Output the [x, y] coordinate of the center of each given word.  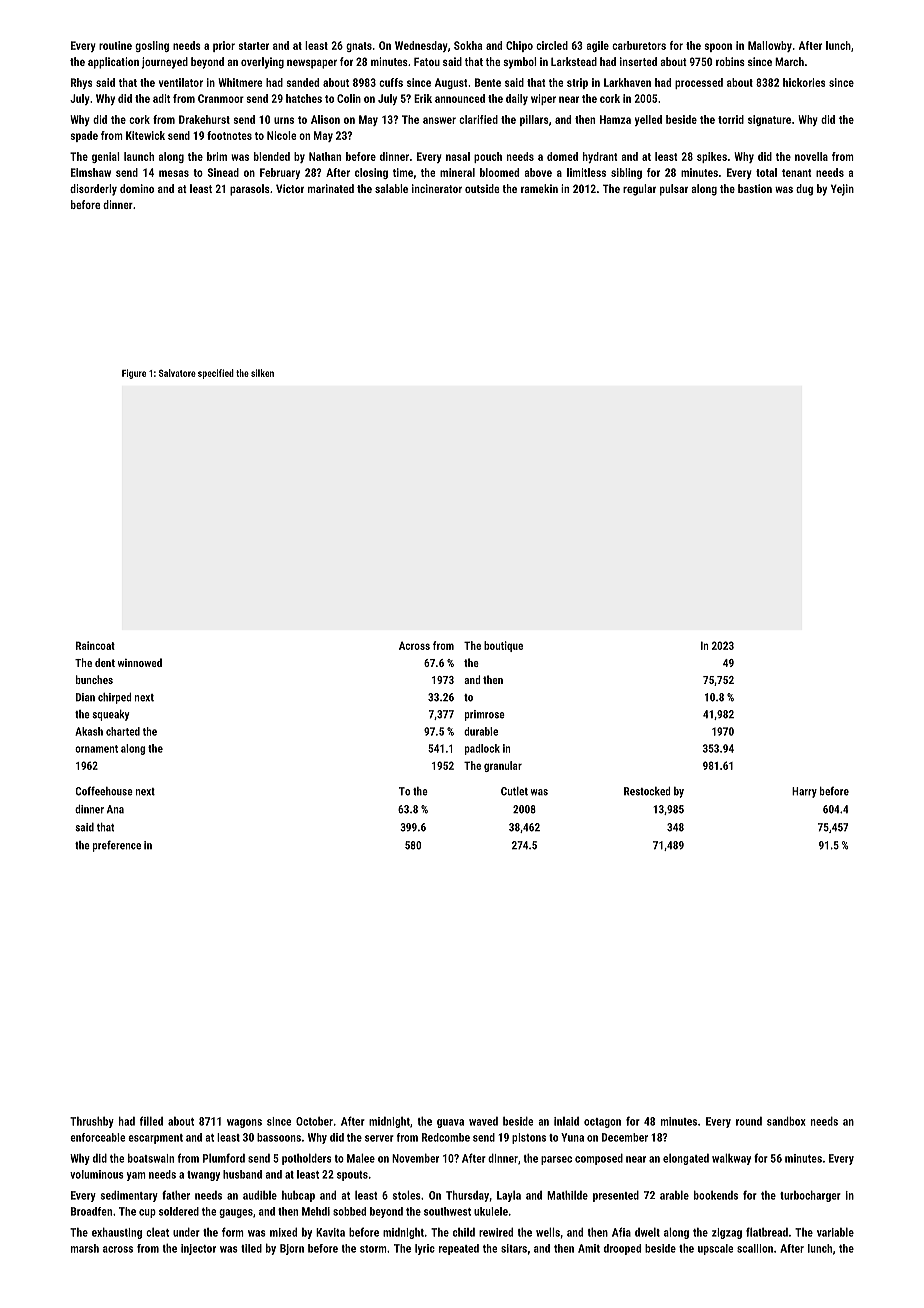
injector [198, 1249]
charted [123, 731]
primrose [485, 715]
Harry [804, 792]
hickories [804, 82]
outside [482, 188]
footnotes [229, 135]
